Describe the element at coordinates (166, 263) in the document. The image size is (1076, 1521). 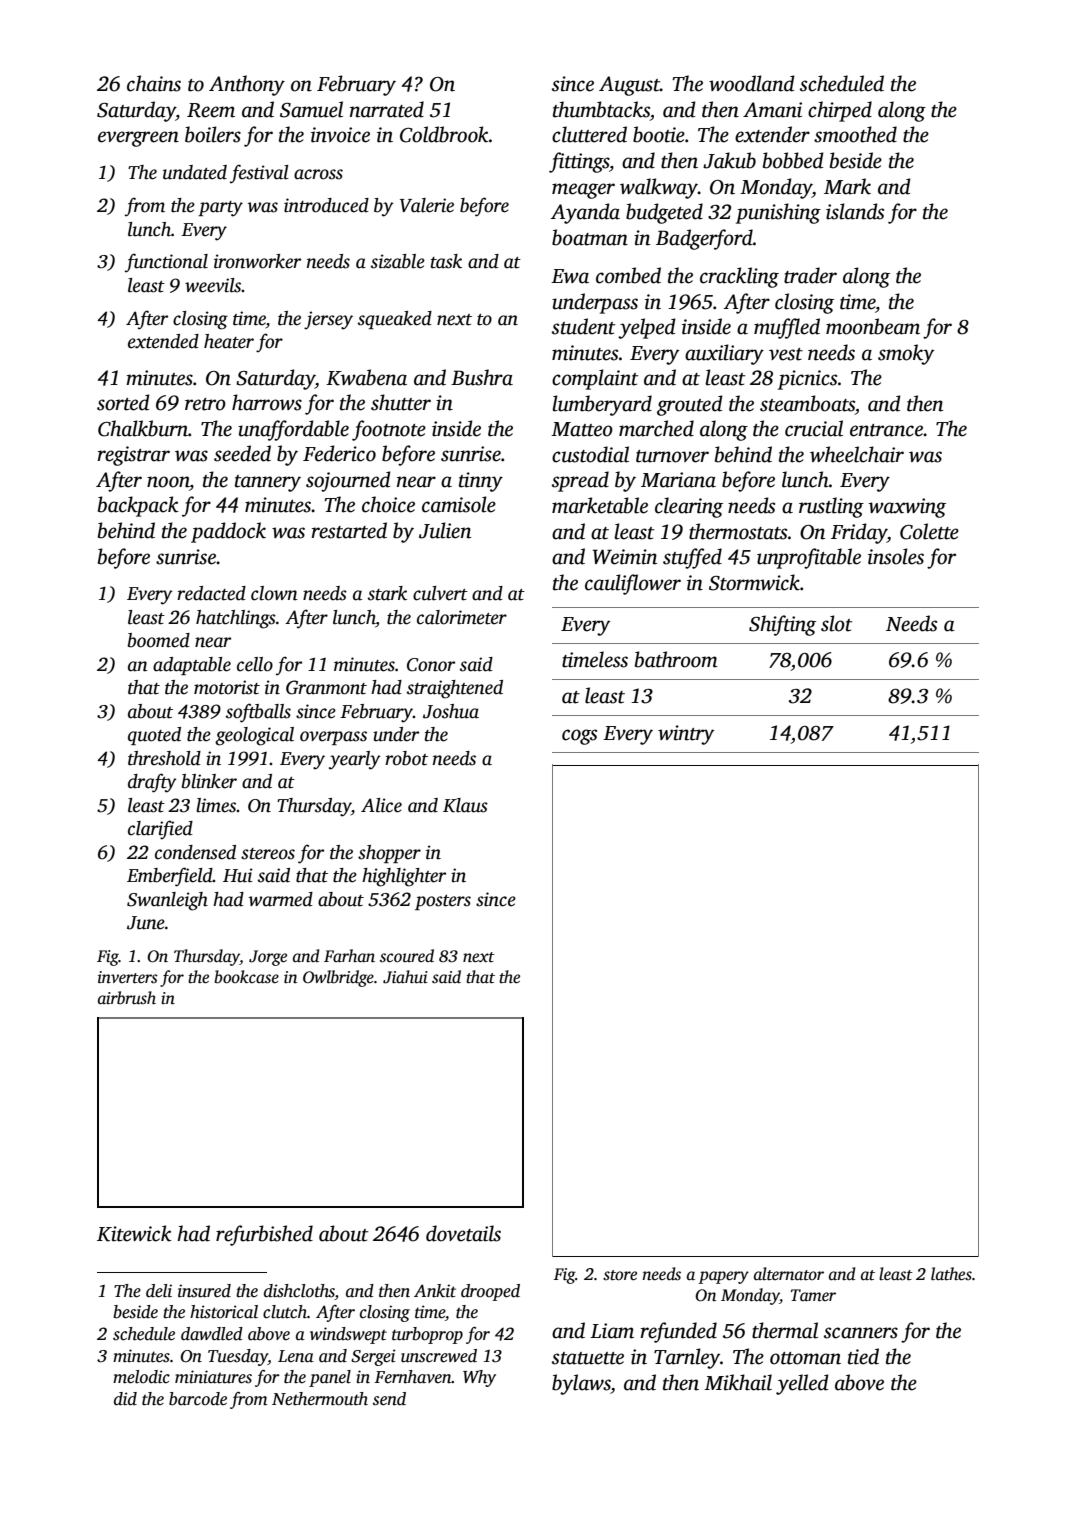
I see `functional` at that location.
